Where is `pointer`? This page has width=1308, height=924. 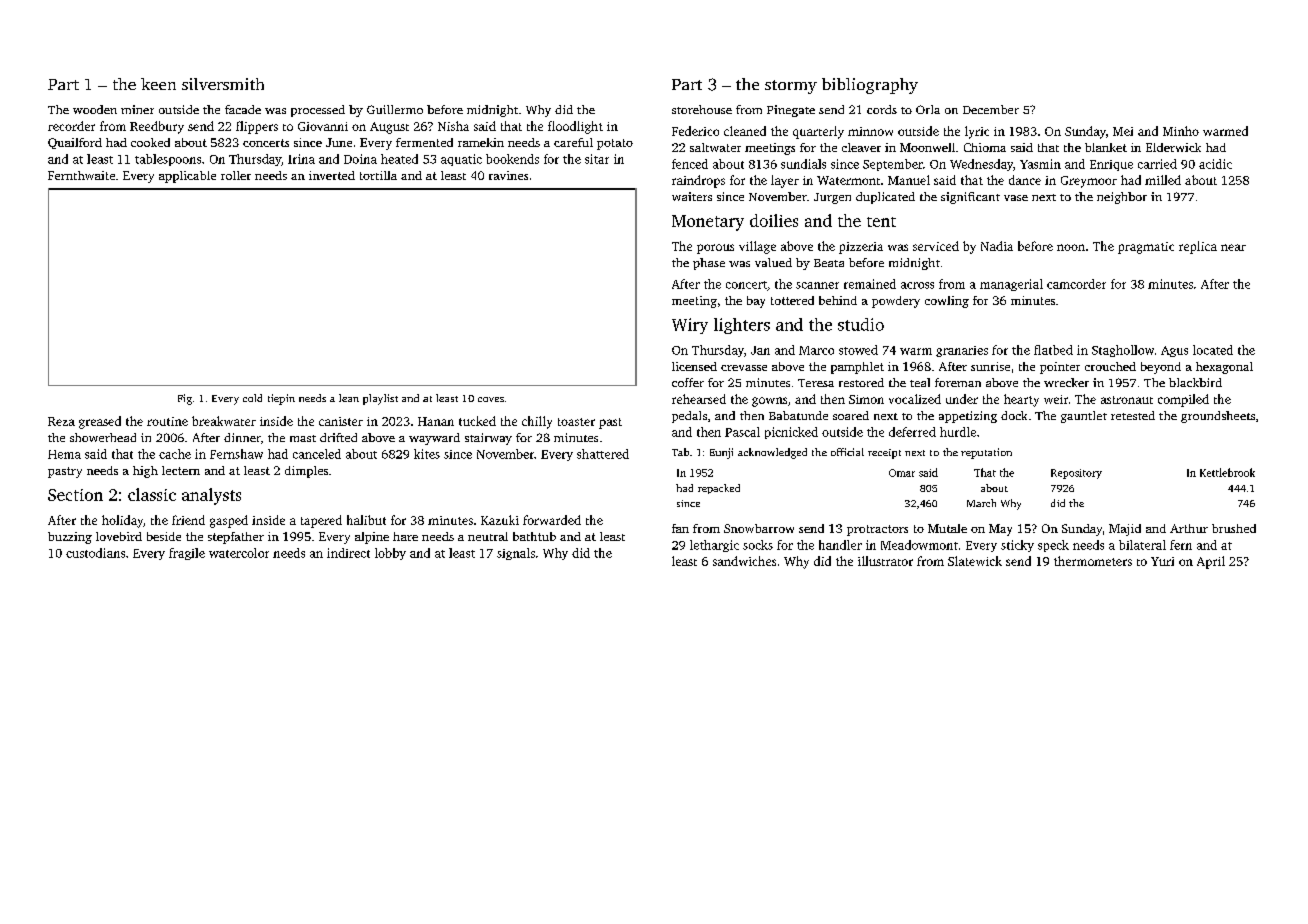
pointer is located at coordinates (1060, 368).
